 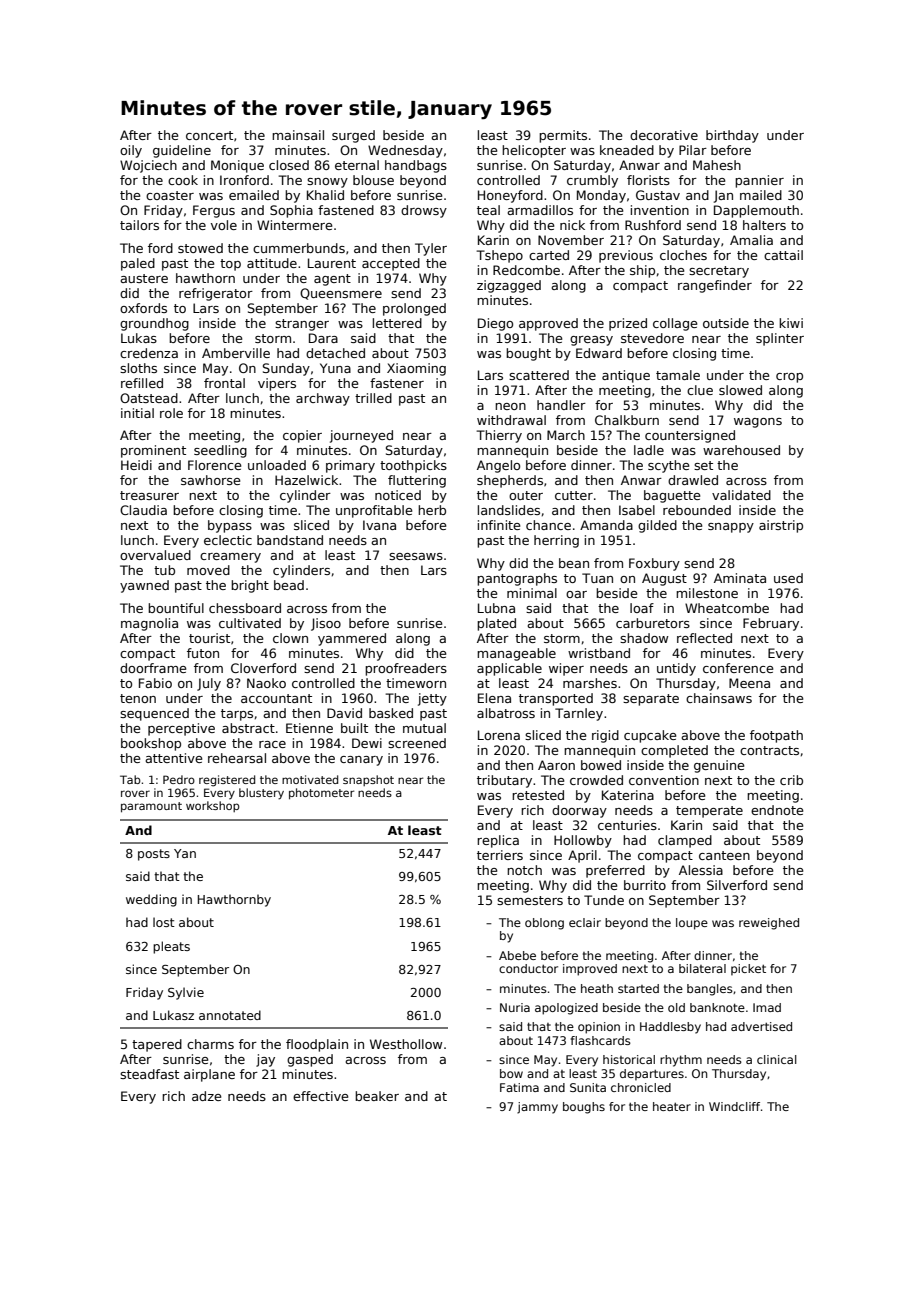 I want to click on ship, so click(x=642, y=271).
